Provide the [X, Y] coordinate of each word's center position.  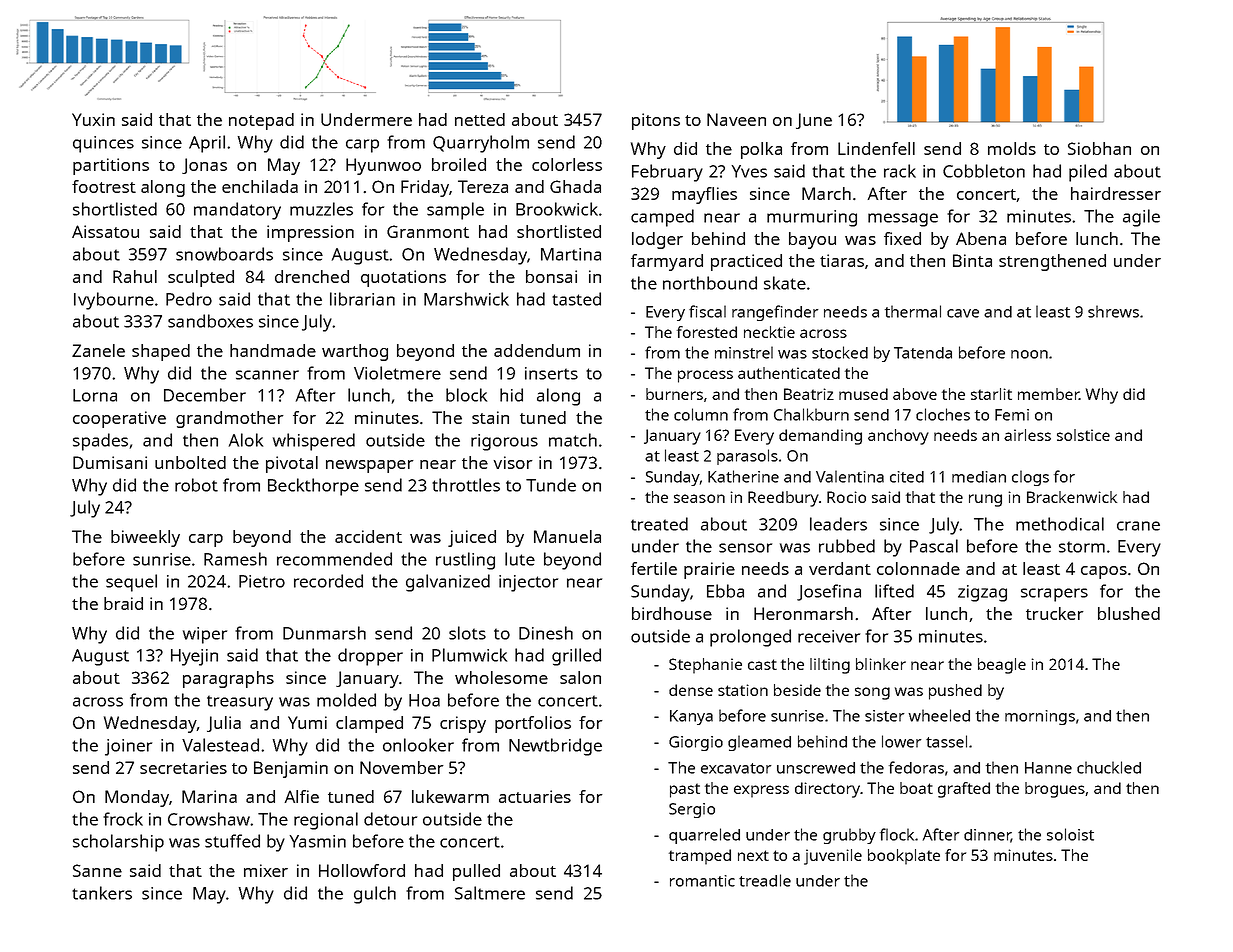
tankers [102, 893]
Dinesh [546, 633]
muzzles [321, 209]
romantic [702, 881]
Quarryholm [481, 144]
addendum [537, 350]
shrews [1113, 311]
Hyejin [194, 657]
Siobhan [1099, 148]
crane [1138, 526]
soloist [1070, 834]
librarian [362, 299]
